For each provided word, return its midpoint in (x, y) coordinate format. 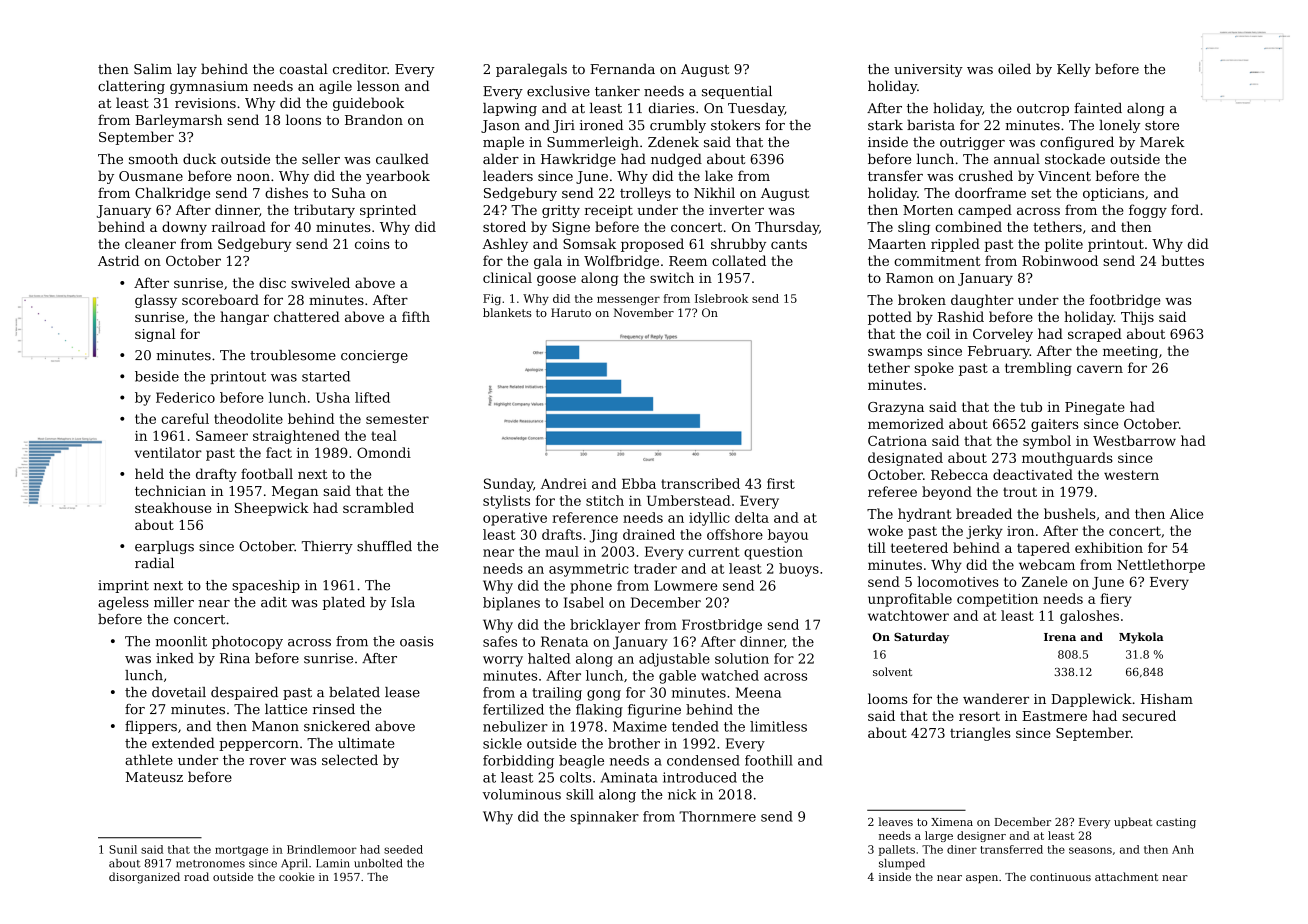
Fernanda (622, 68)
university (928, 70)
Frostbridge (722, 626)
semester (397, 419)
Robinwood (1060, 260)
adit (274, 602)
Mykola (1141, 638)
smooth (153, 158)
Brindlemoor (322, 849)
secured (1149, 715)
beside (157, 376)
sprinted (388, 211)
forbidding (518, 762)
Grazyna (896, 408)
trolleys (645, 194)
